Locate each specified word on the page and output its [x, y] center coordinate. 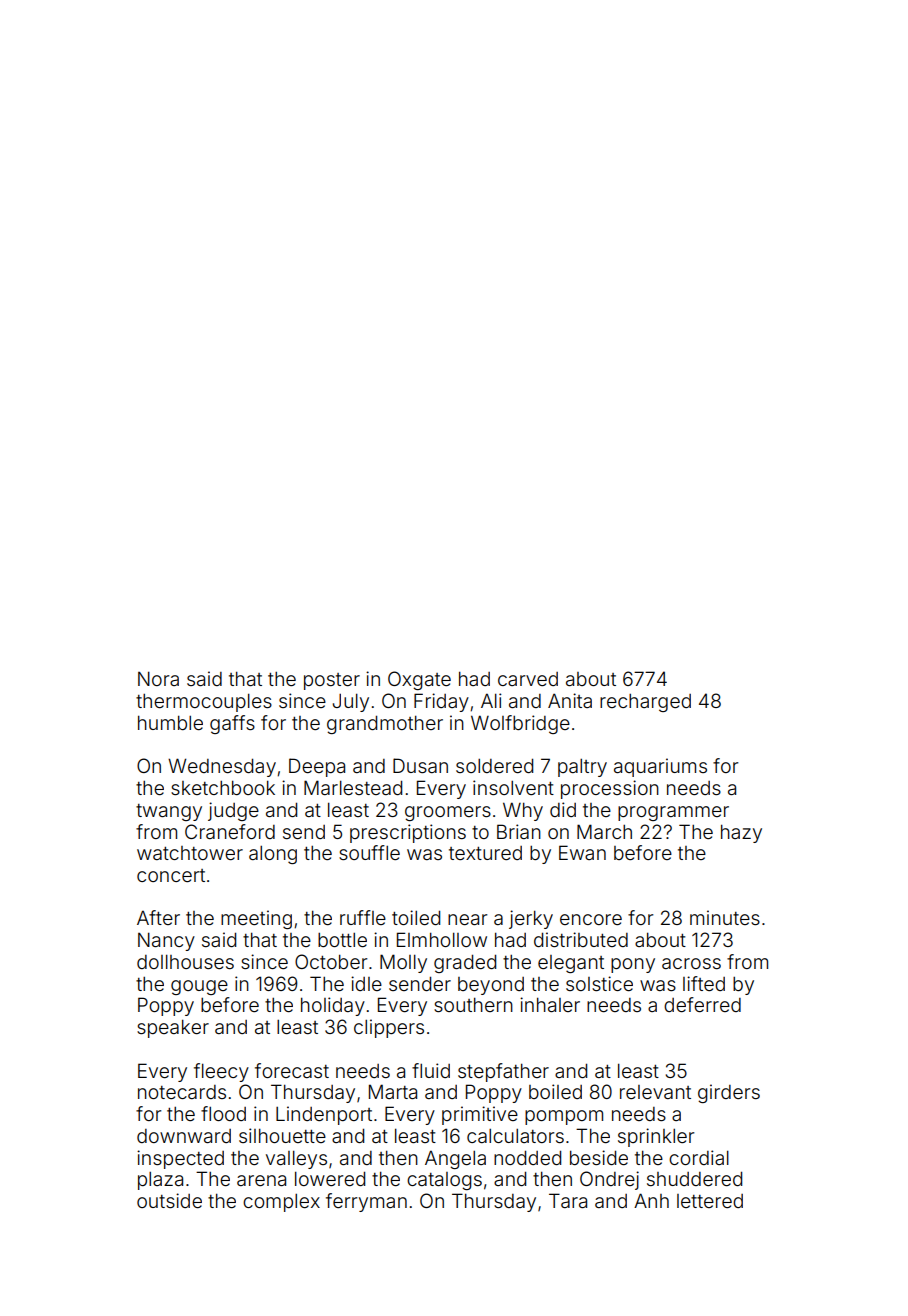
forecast [292, 1070]
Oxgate [419, 680]
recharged [645, 703]
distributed [581, 939]
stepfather [503, 1072]
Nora [158, 678]
